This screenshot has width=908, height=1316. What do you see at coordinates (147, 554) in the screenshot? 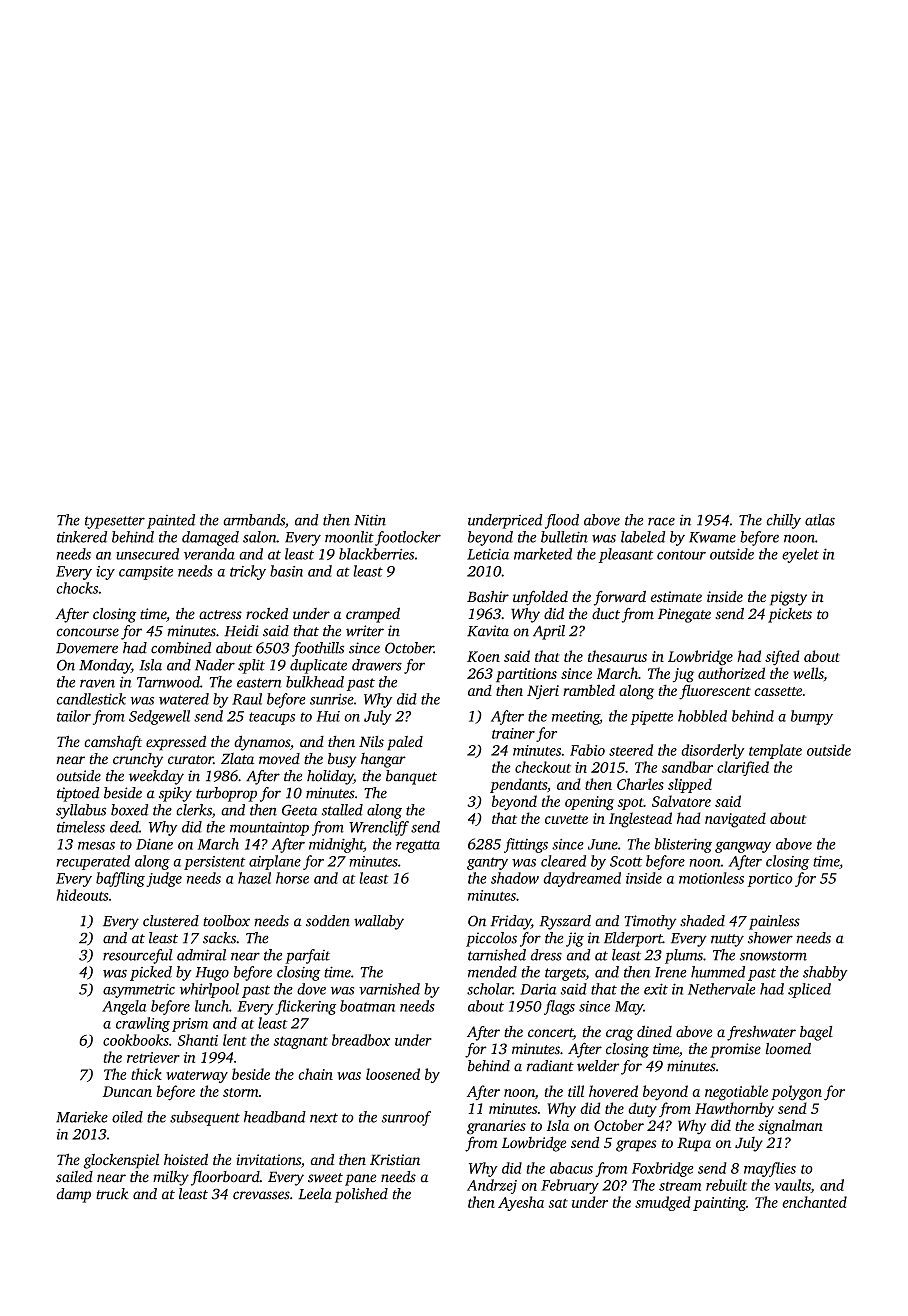
I see `unsecured` at bounding box center [147, 554].
